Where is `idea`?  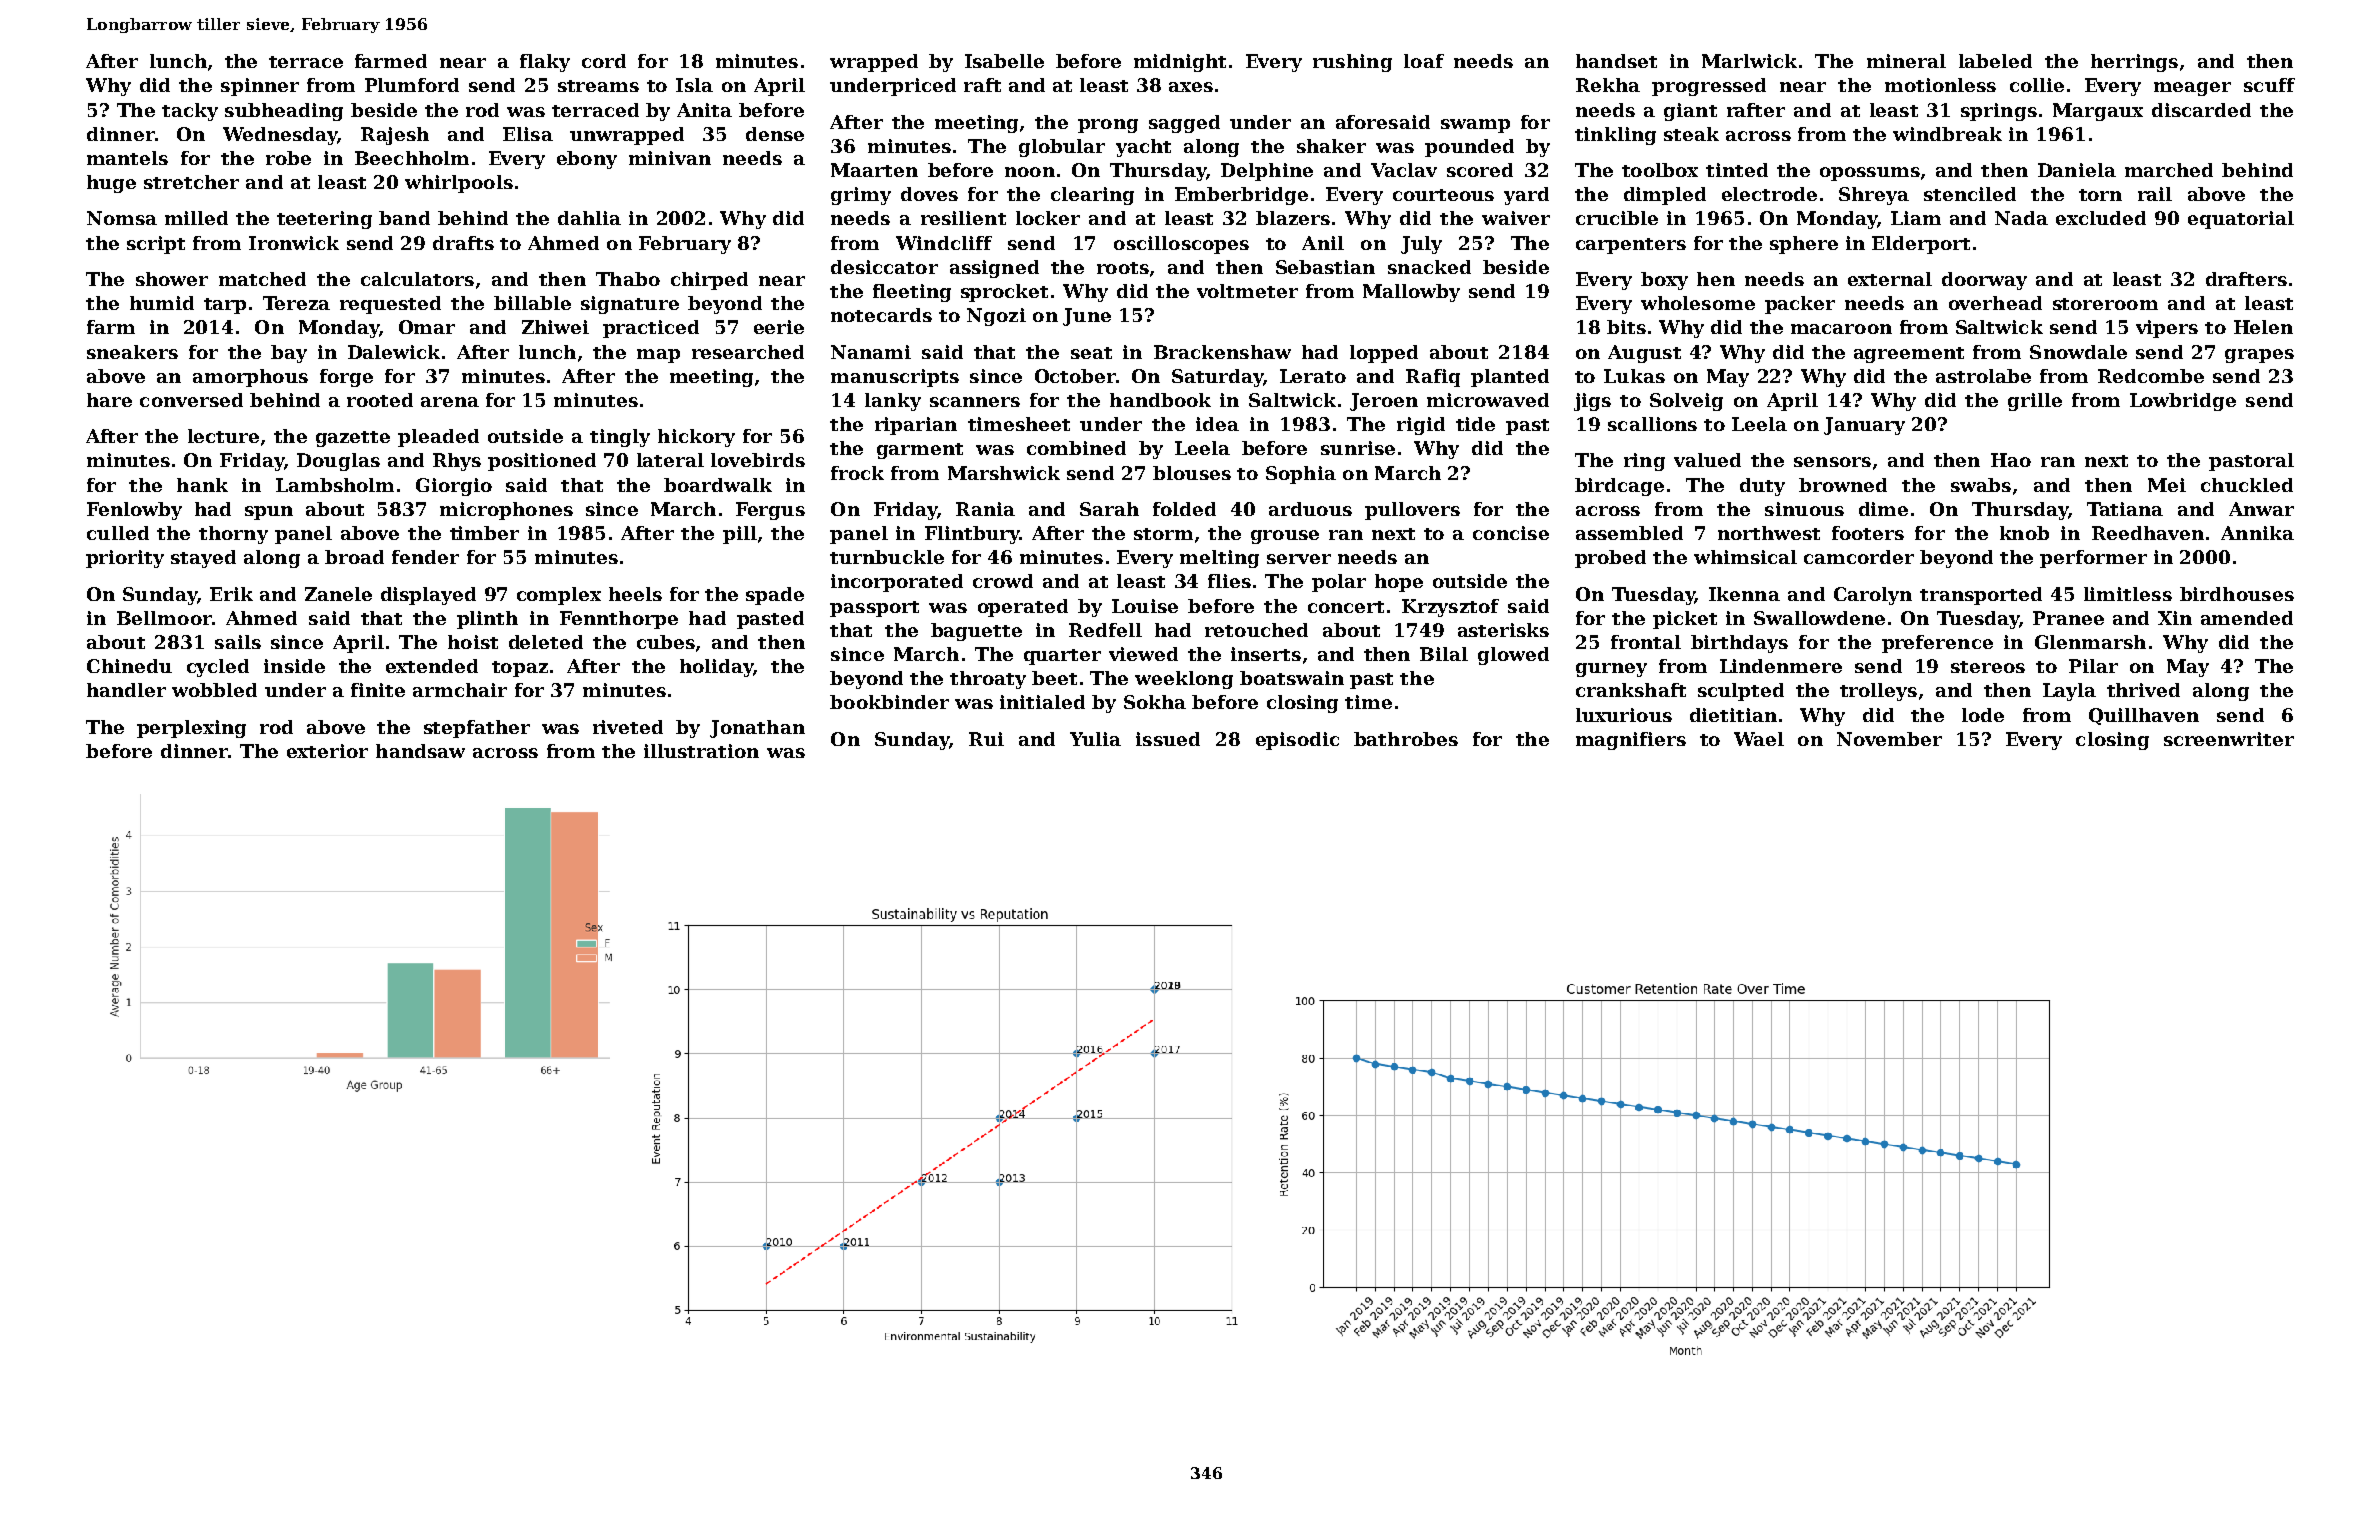
idea is located at coordinates (1217, 424).
